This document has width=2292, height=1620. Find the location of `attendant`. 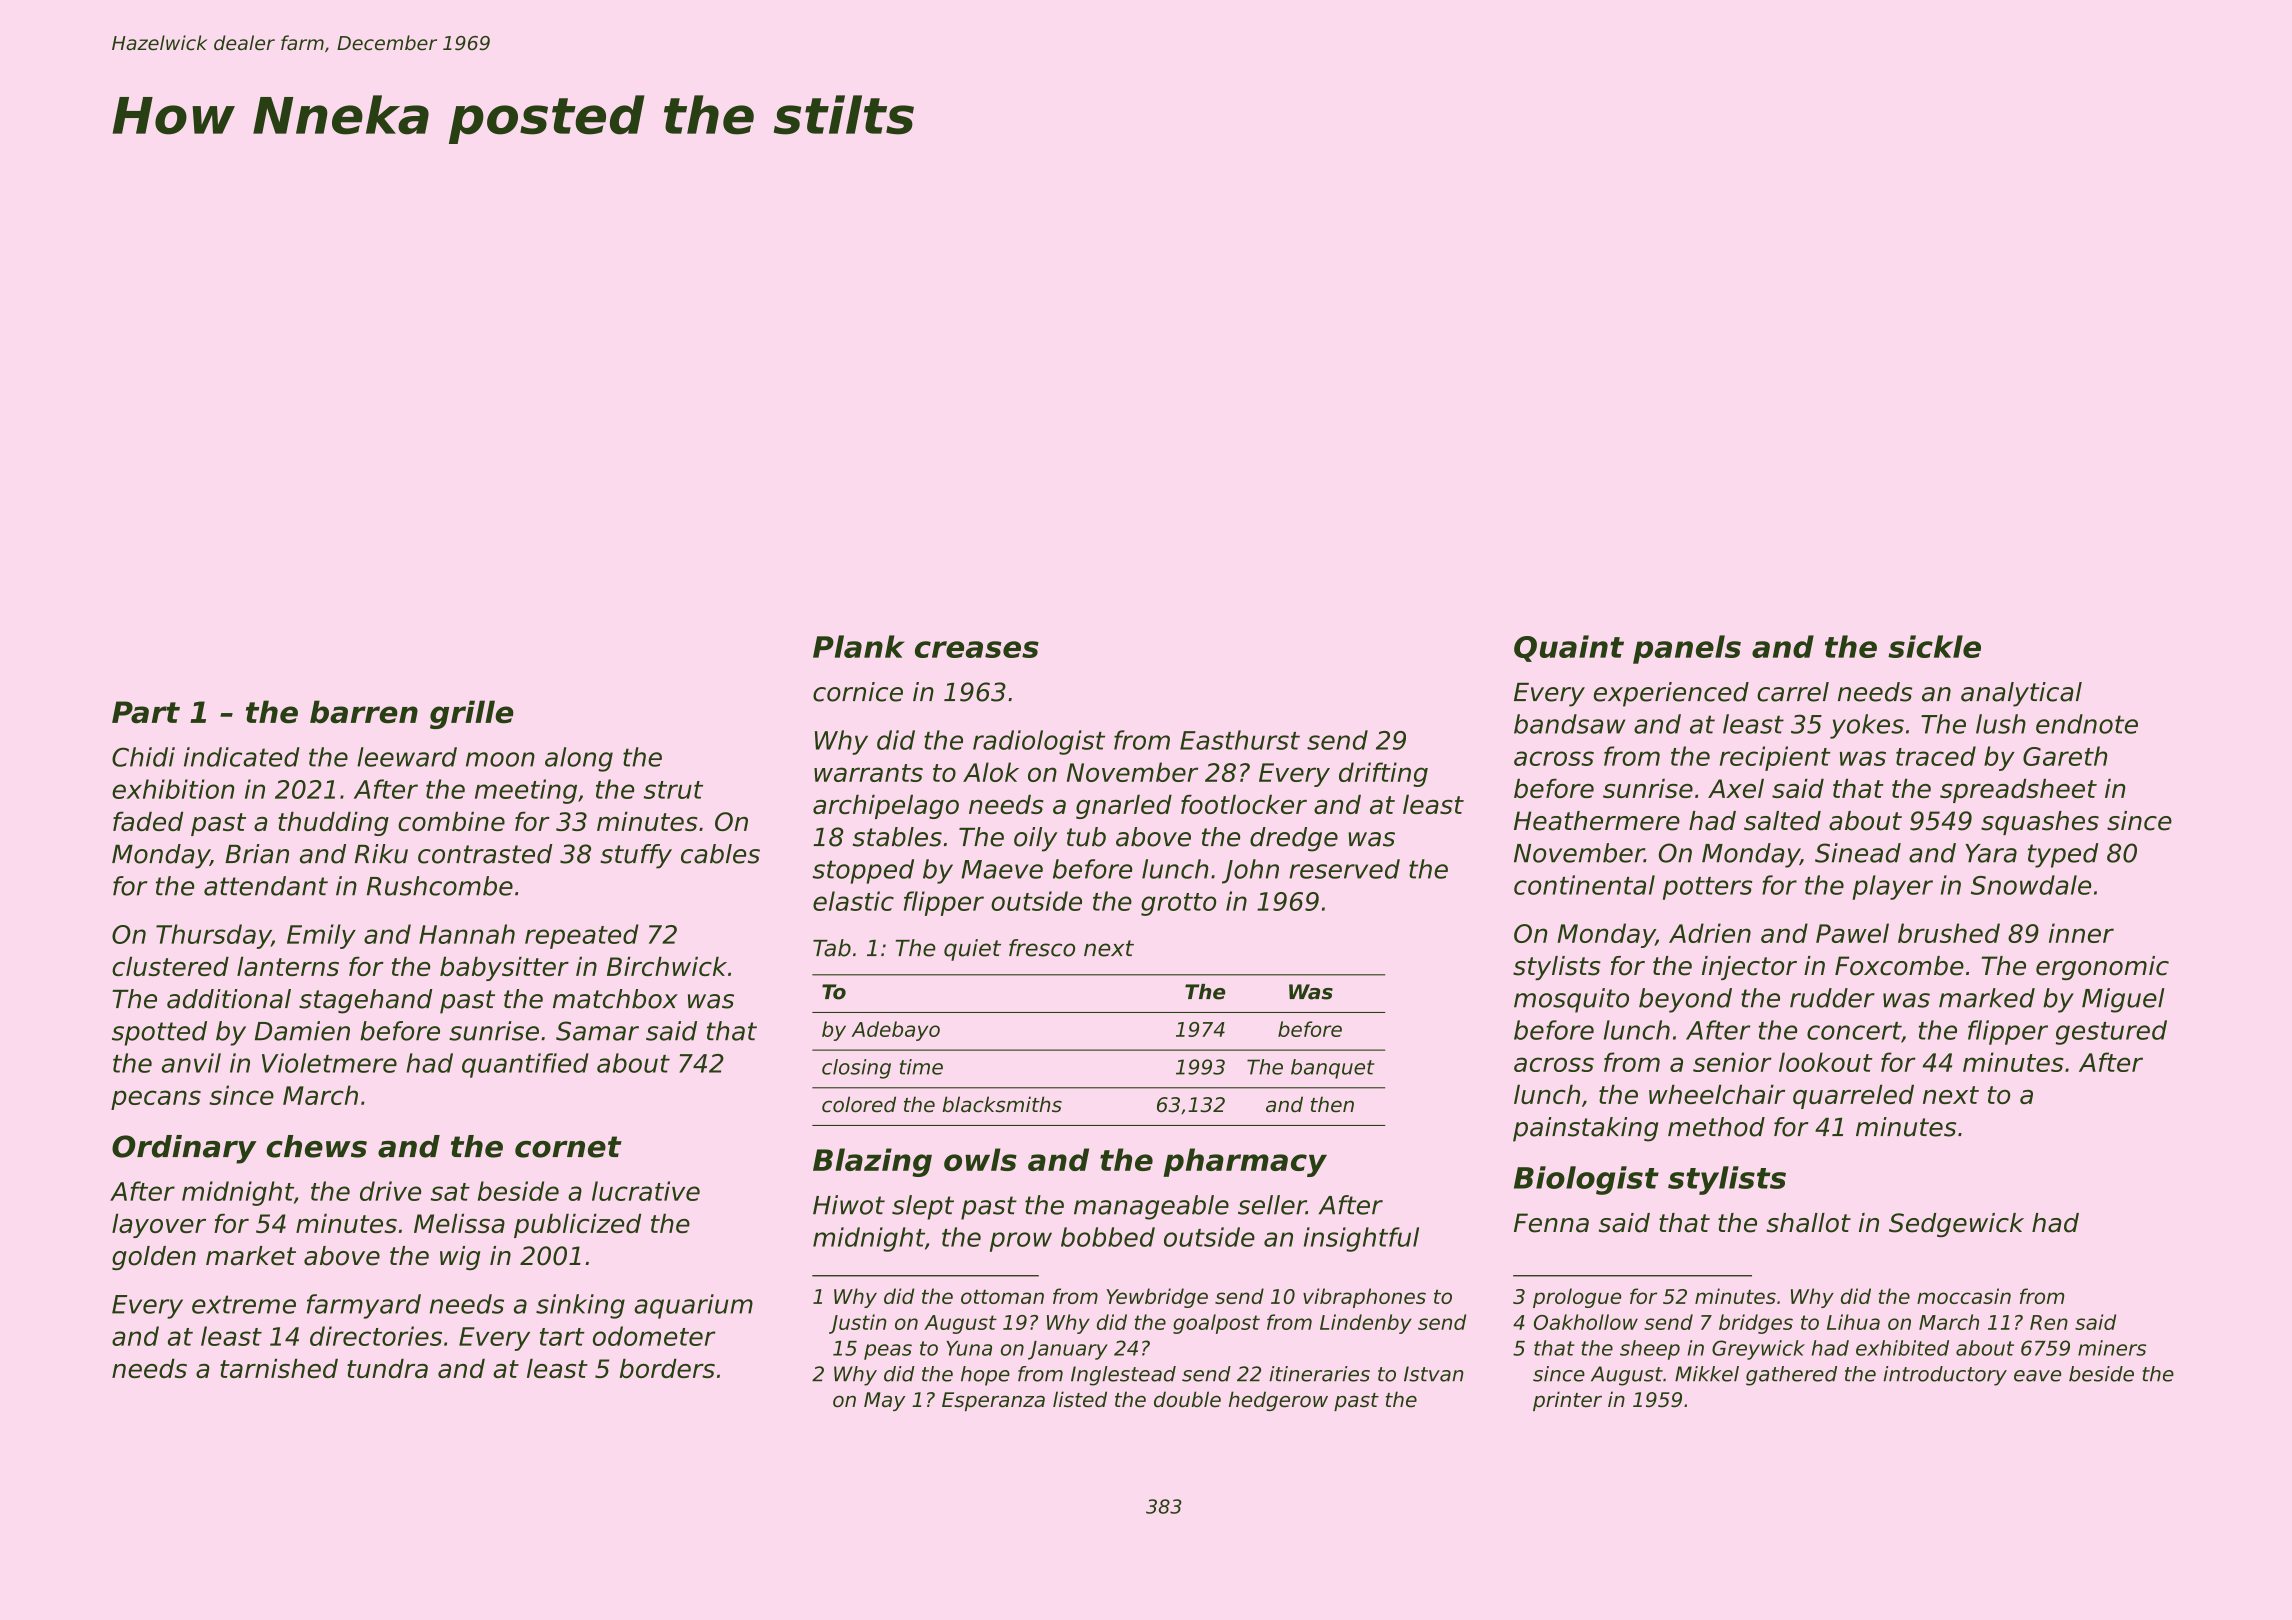

attendant is located at coordinates (266, 886).
